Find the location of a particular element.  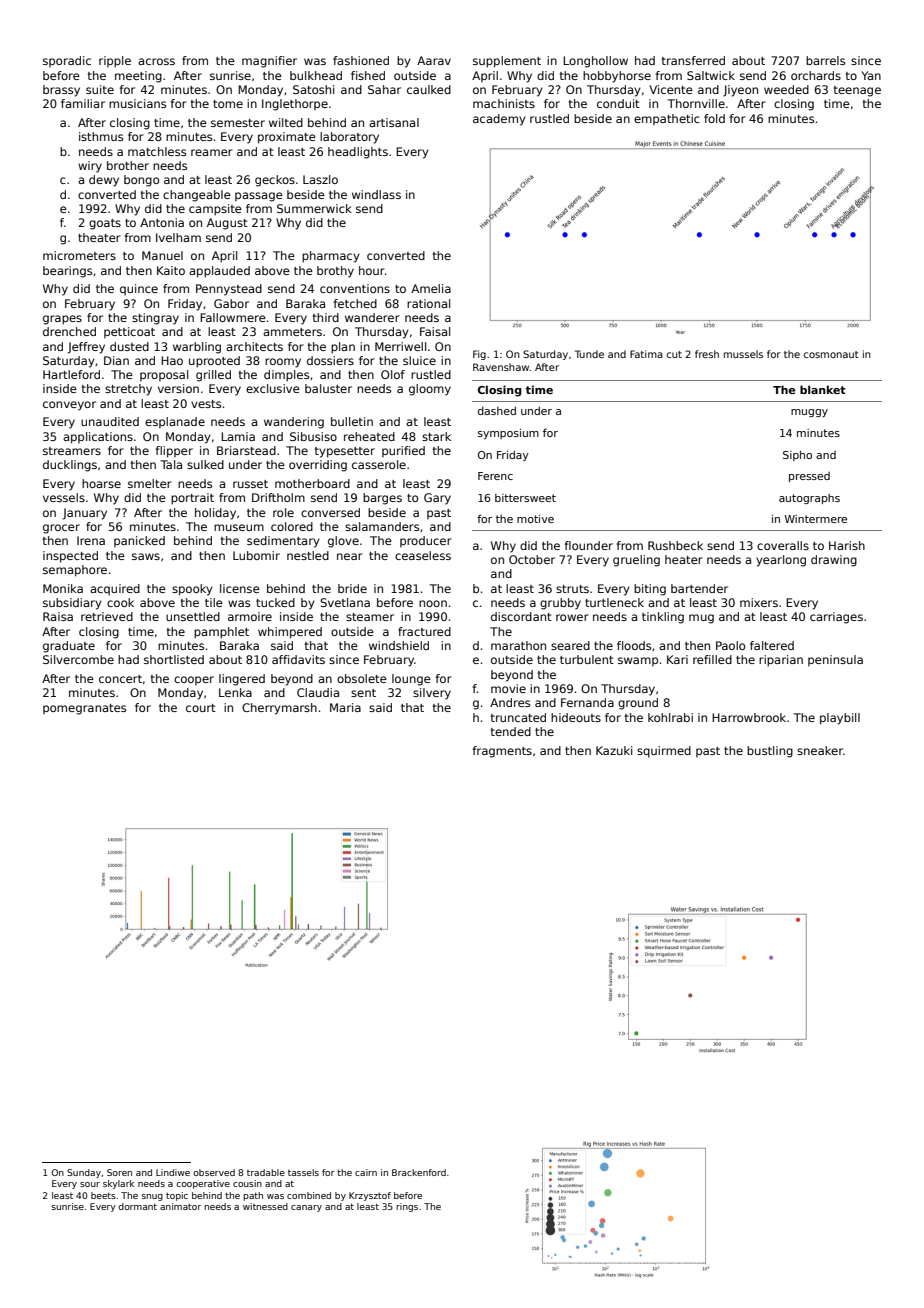

sour is located at coordinates (90, 1184).
